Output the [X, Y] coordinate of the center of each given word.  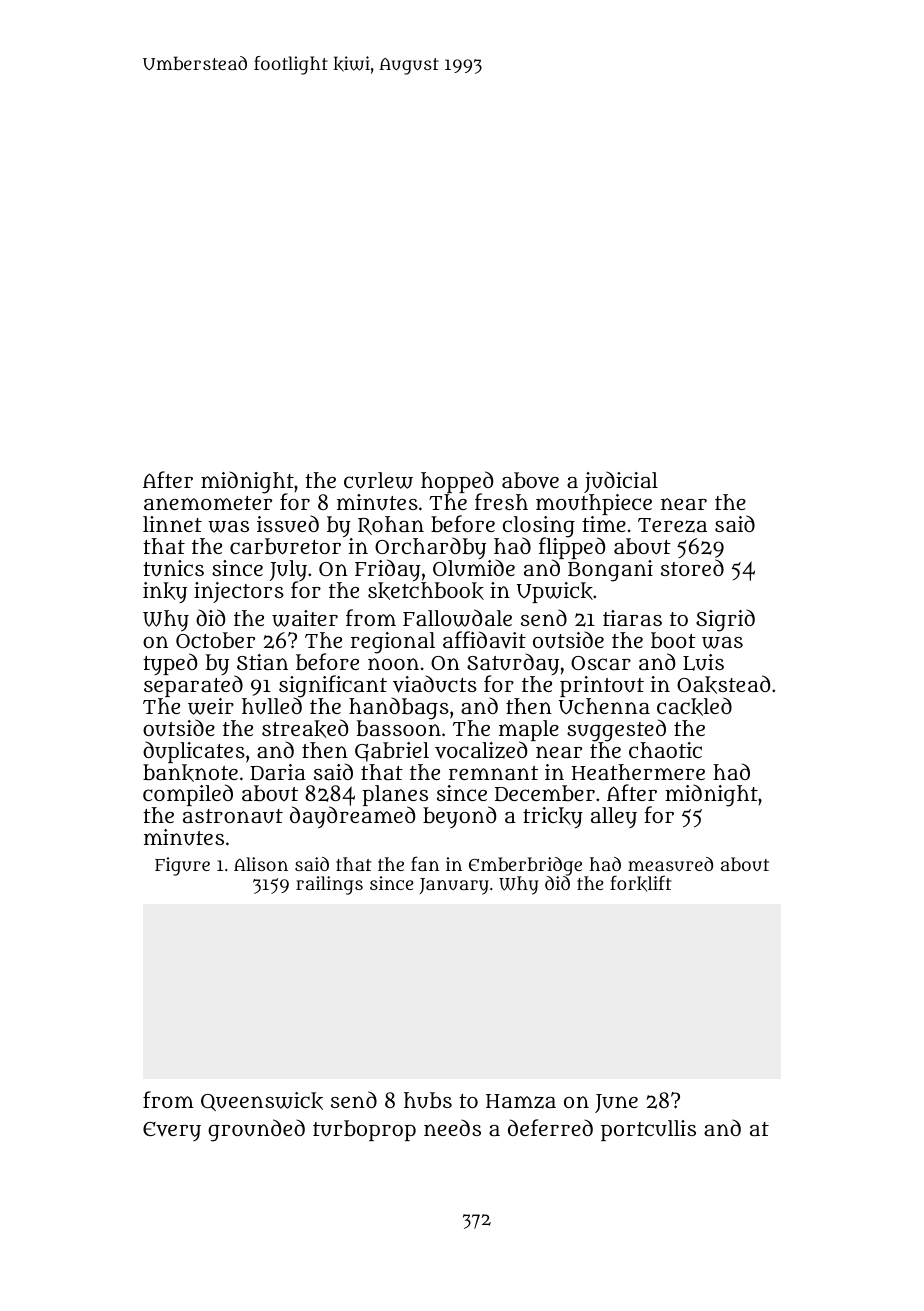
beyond [459, 817]
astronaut [233, 816]
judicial [621, 482]
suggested [616, 730]
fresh [501, 501]
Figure [182, 866]
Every [172, 1131]
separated [193, 686]
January [454, 886]
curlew [378, 480]
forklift [640, 883]
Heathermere [638, 772]
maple [529, 731]
